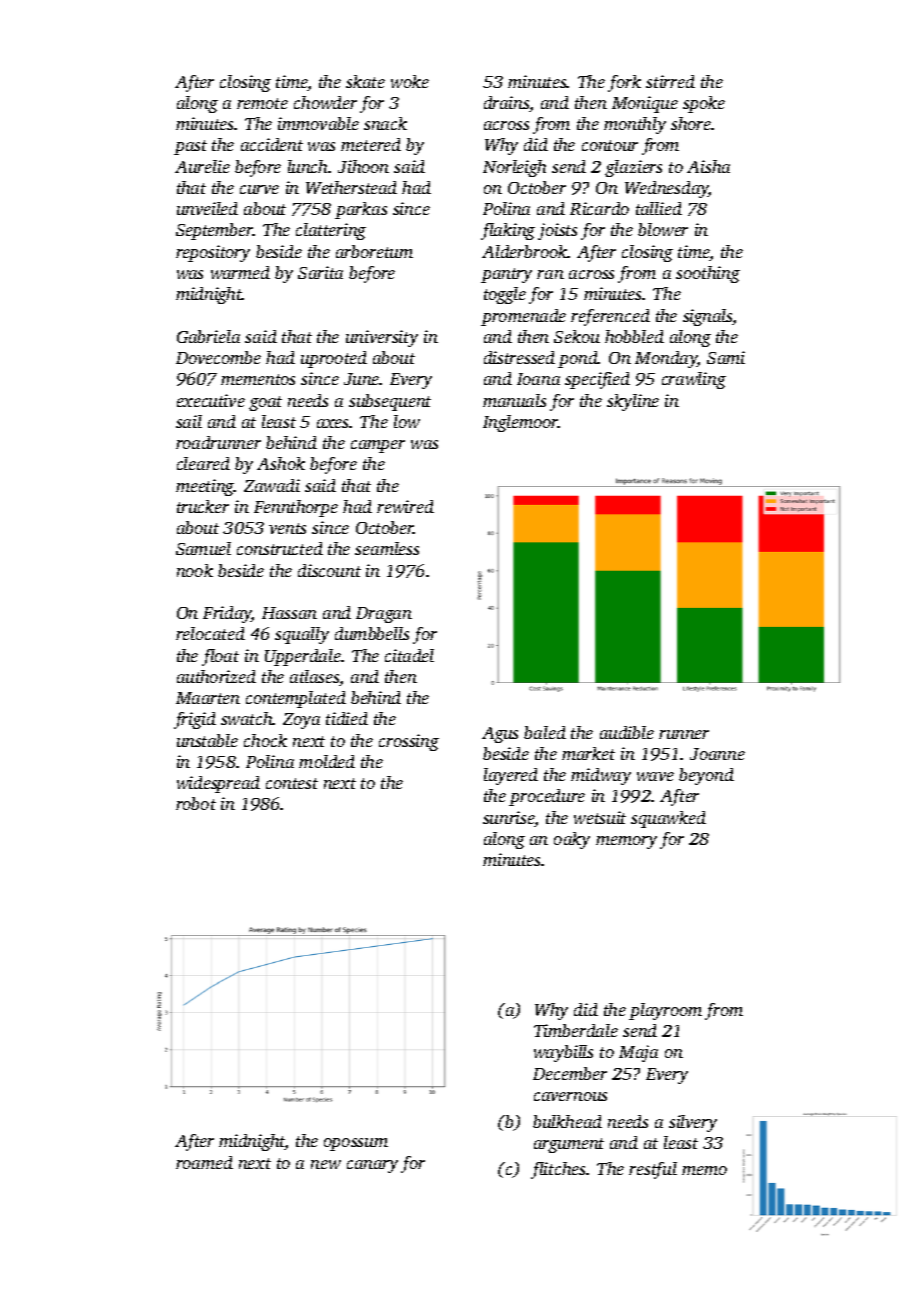 This screenshot has width=924, height=1311. Describe the element at coordinates (599, 208) in the screenshot. I see `Ricardo` at that location.
